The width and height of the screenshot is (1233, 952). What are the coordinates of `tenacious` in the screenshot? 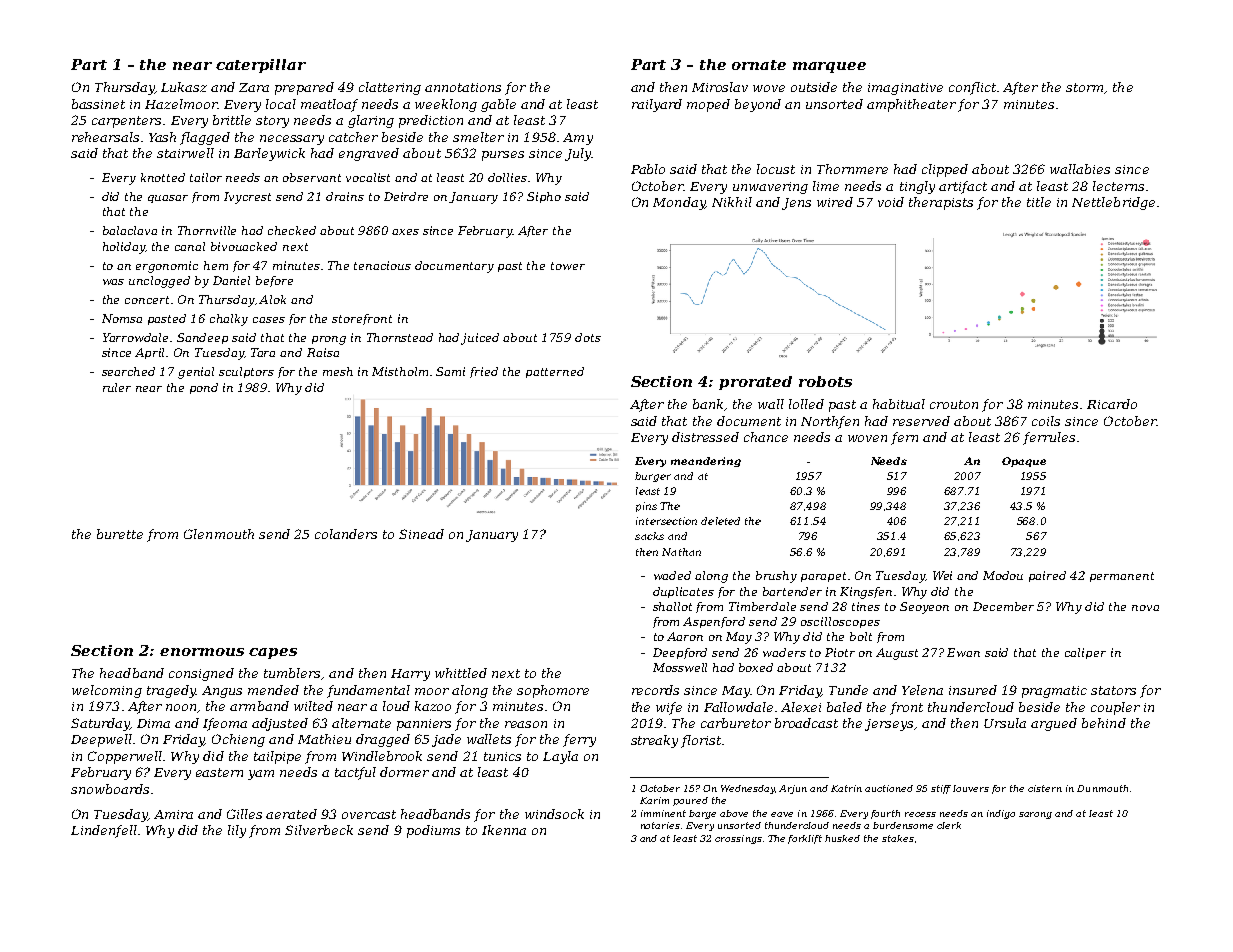 It's located at (382, 265).
